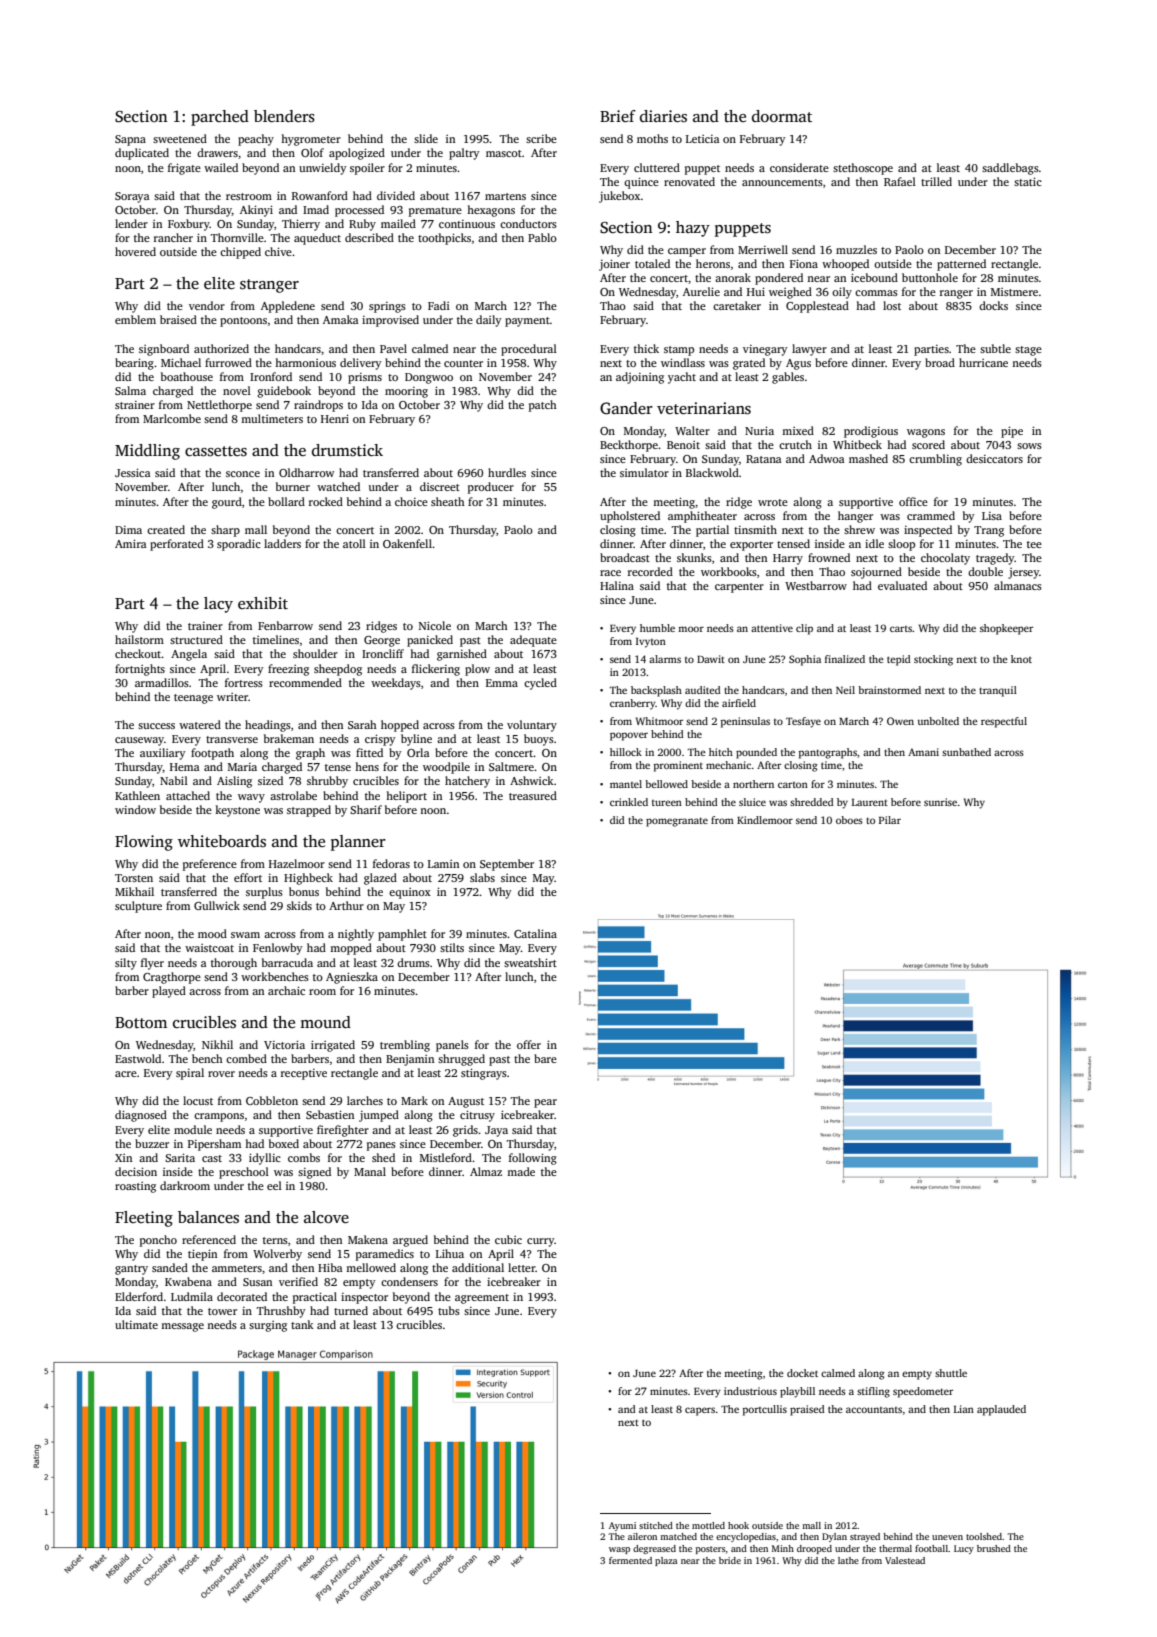 The height and width of the document is (1637, 1157). Describe the element at coordinates (618, 116) in the document. I see `Brief` at that location.
